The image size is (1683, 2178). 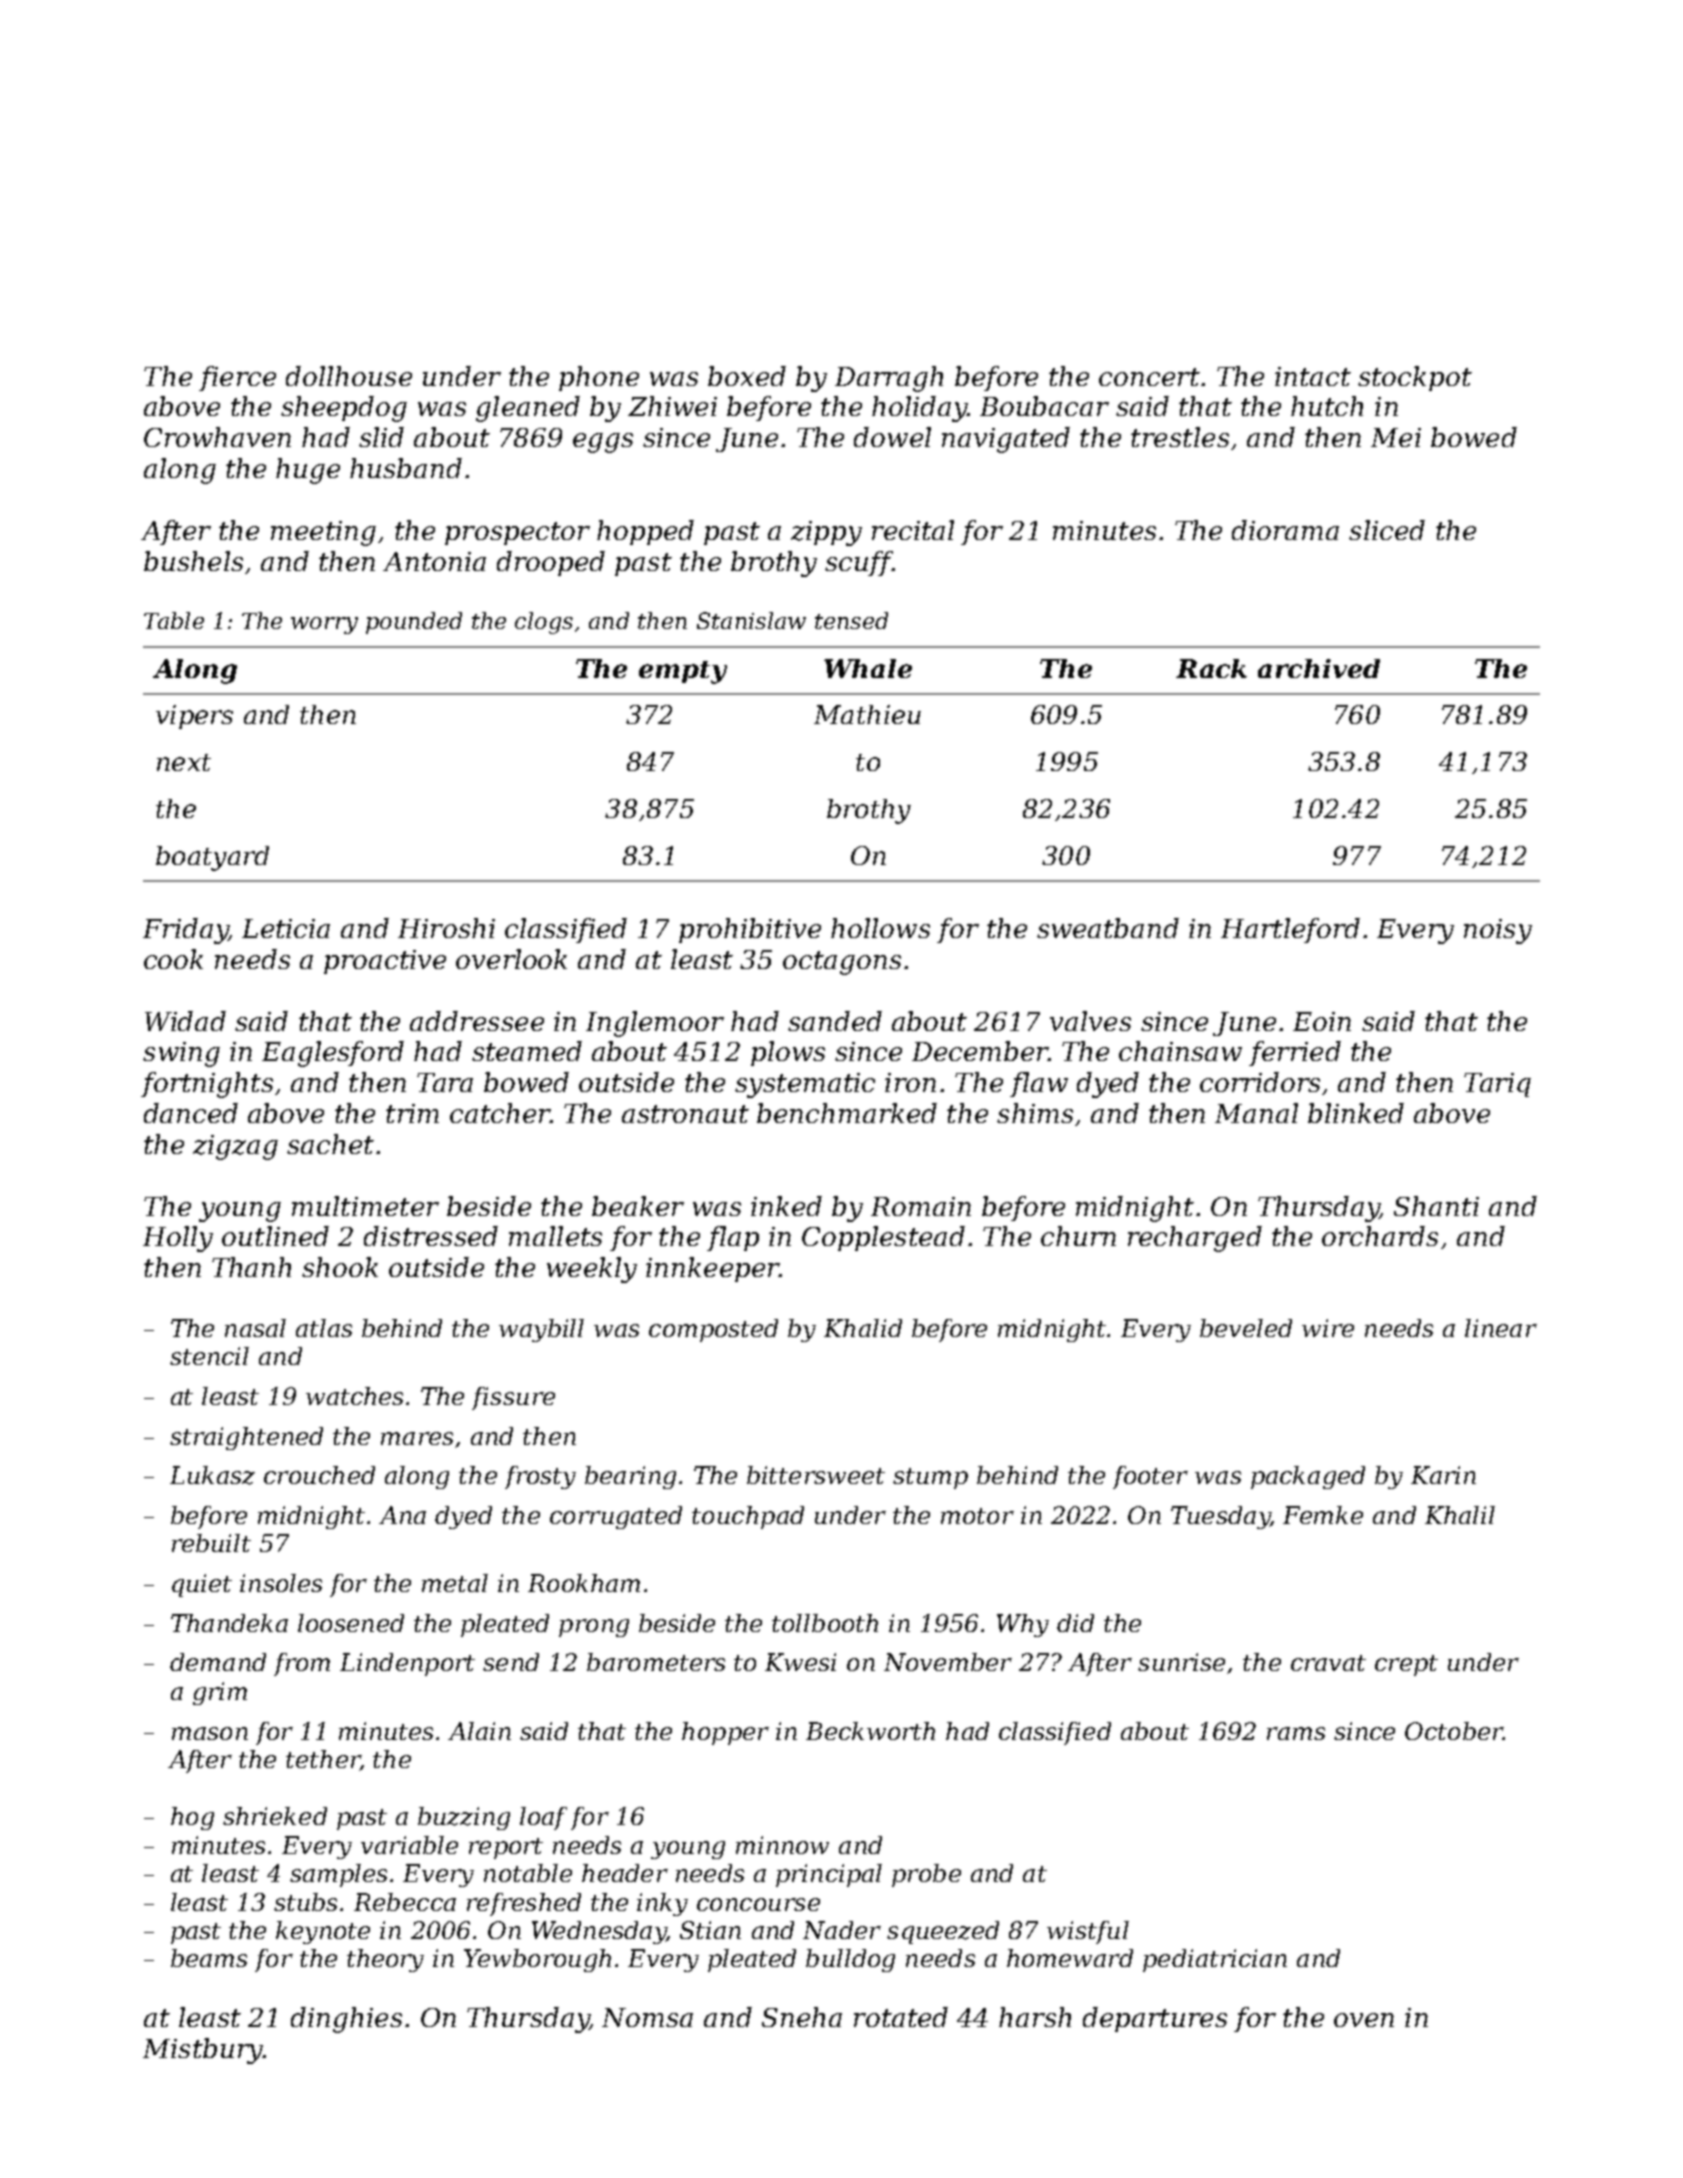 What do you see at coordinates (1090, 1021) in the screenshot?
I see `valves` at bounding box center [1090, 1021].
